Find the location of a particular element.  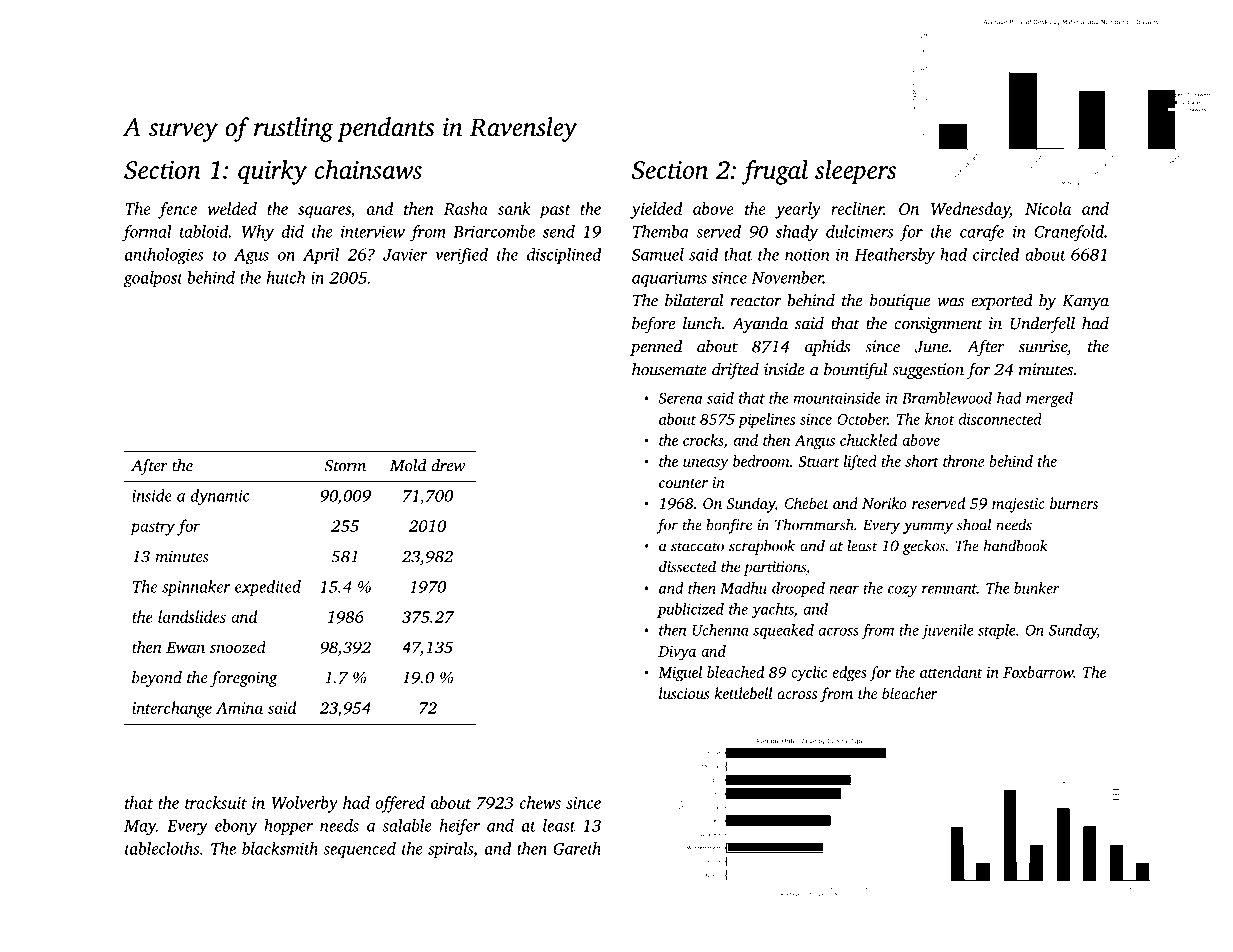

goalpost is located at coordinates (153, 279).
